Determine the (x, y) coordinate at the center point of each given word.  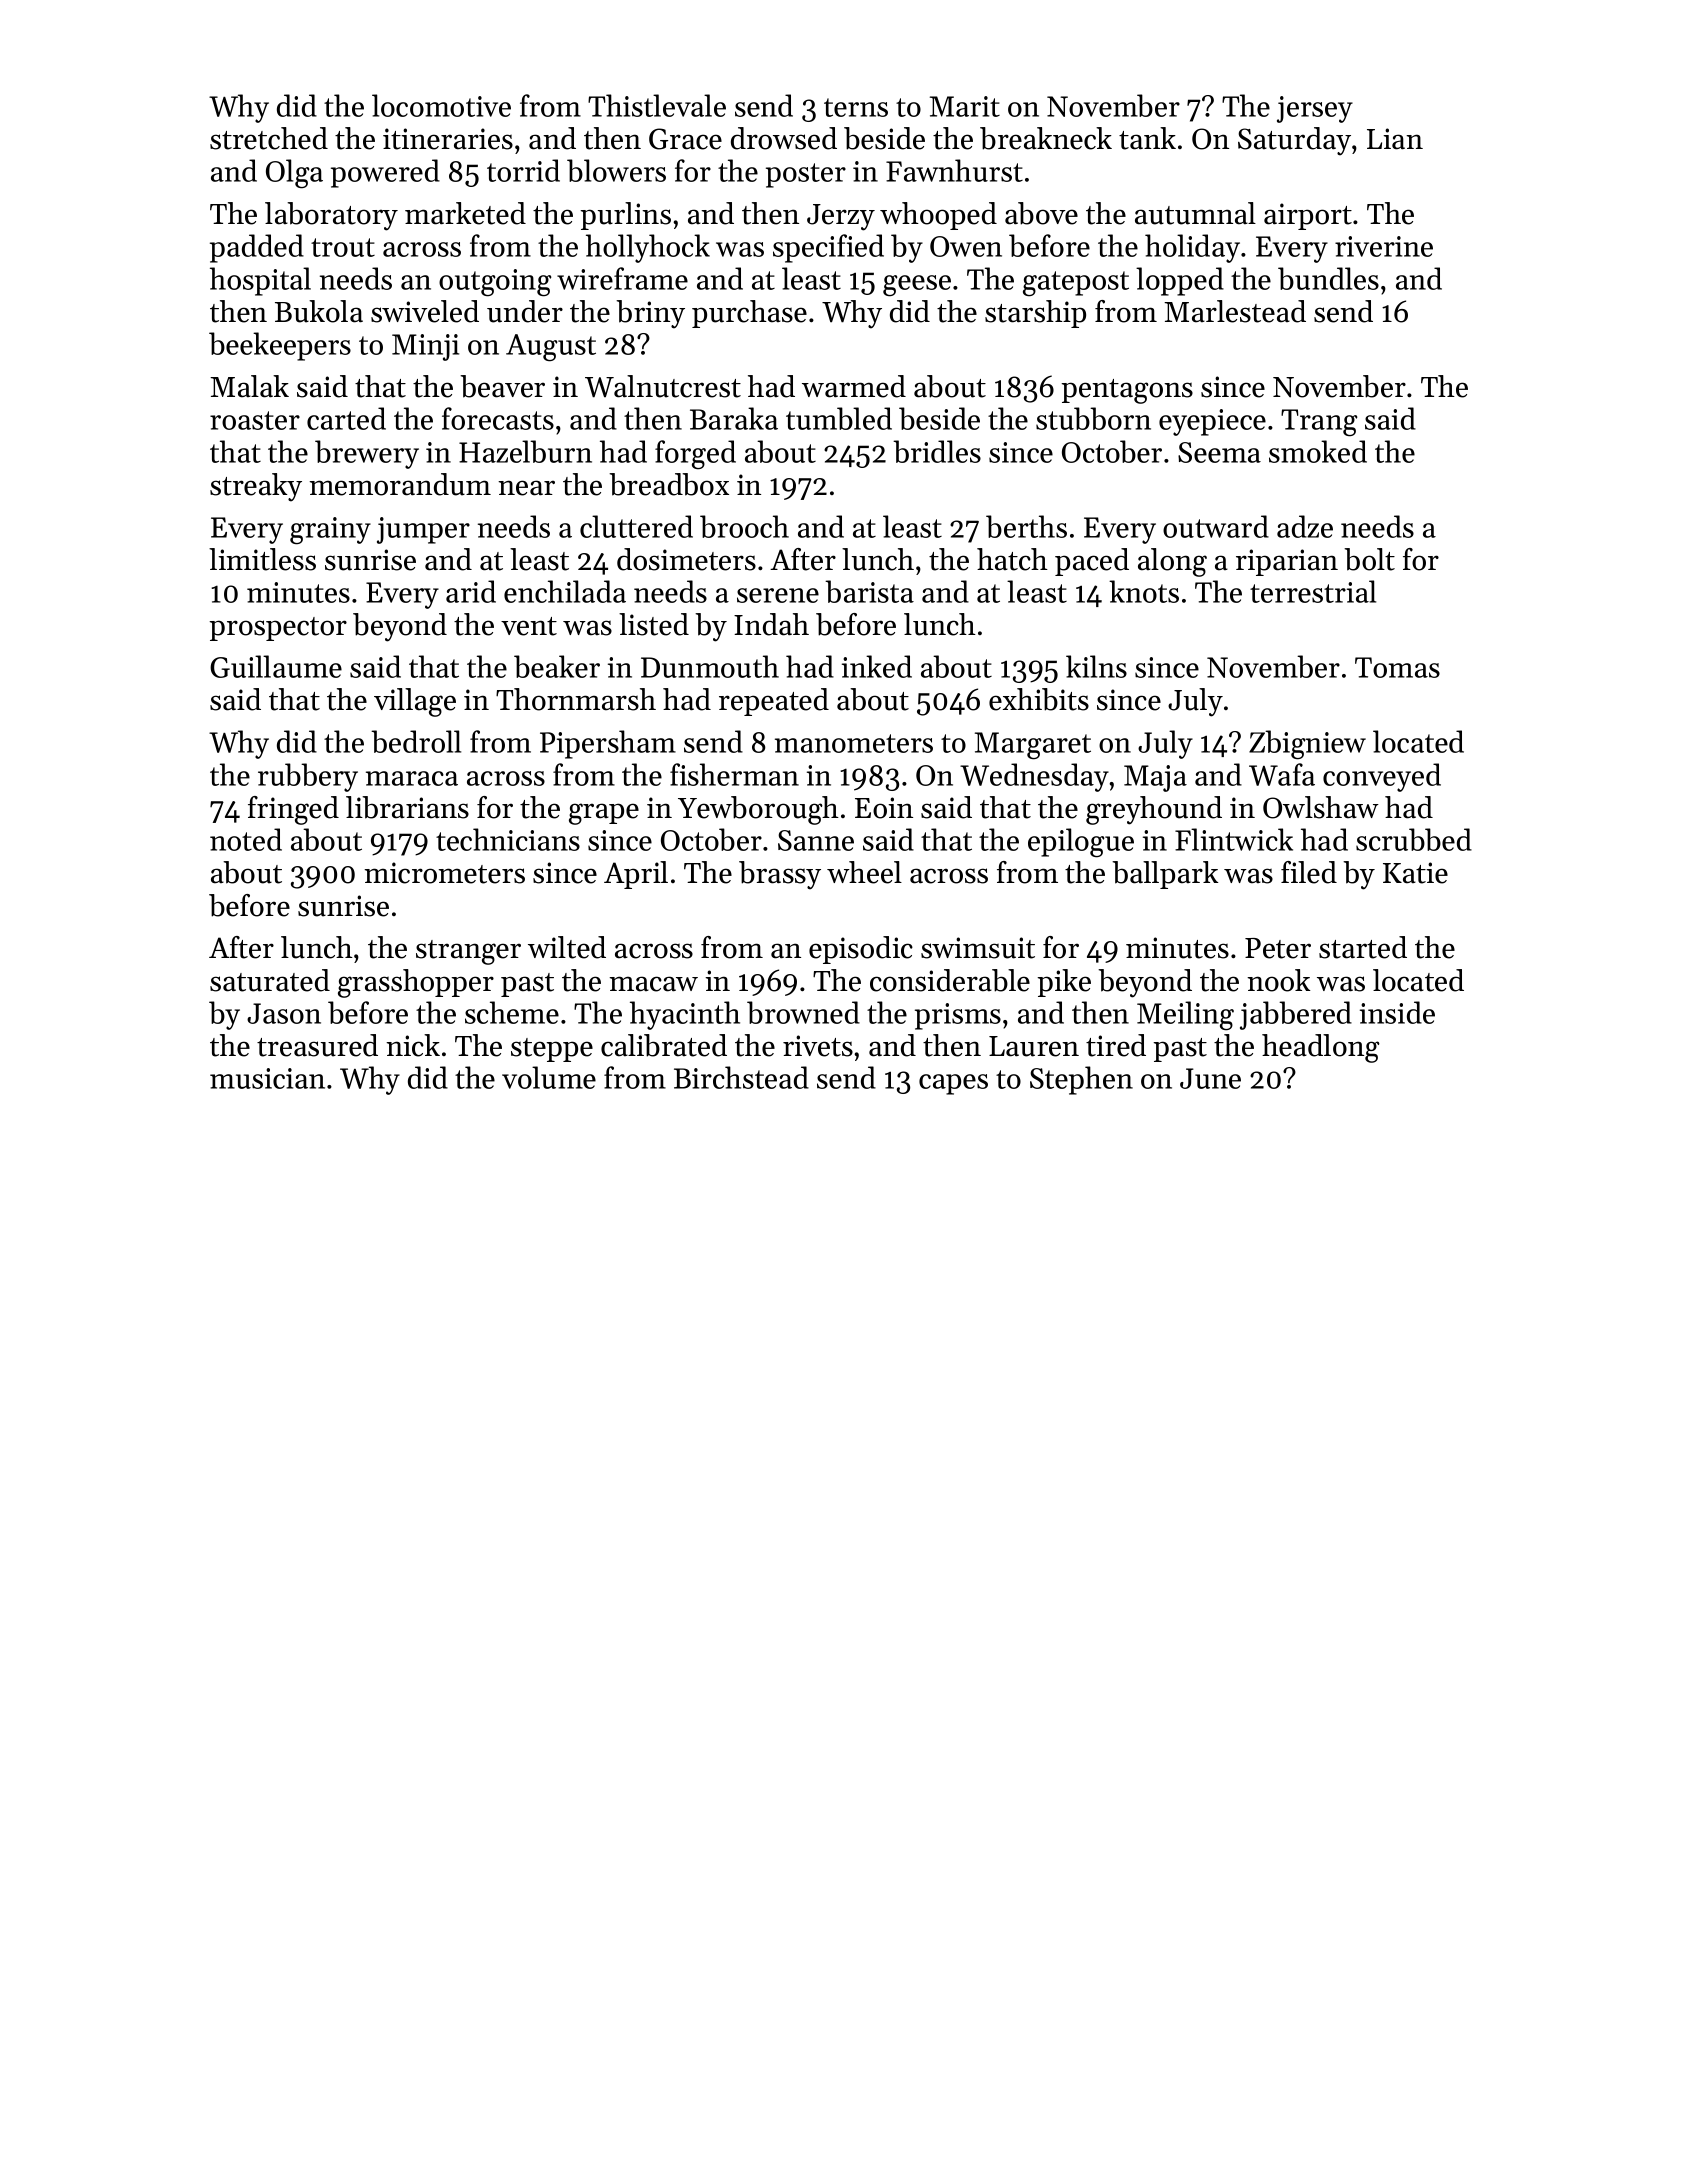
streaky (256, 487)
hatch (1012, 559)
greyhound (1154, 810)
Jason (284, 1013)
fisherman (734, 774)
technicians (508, 839)
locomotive (441, 105)
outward (1216, 526)
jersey (1315, 109)
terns (856, 107)
